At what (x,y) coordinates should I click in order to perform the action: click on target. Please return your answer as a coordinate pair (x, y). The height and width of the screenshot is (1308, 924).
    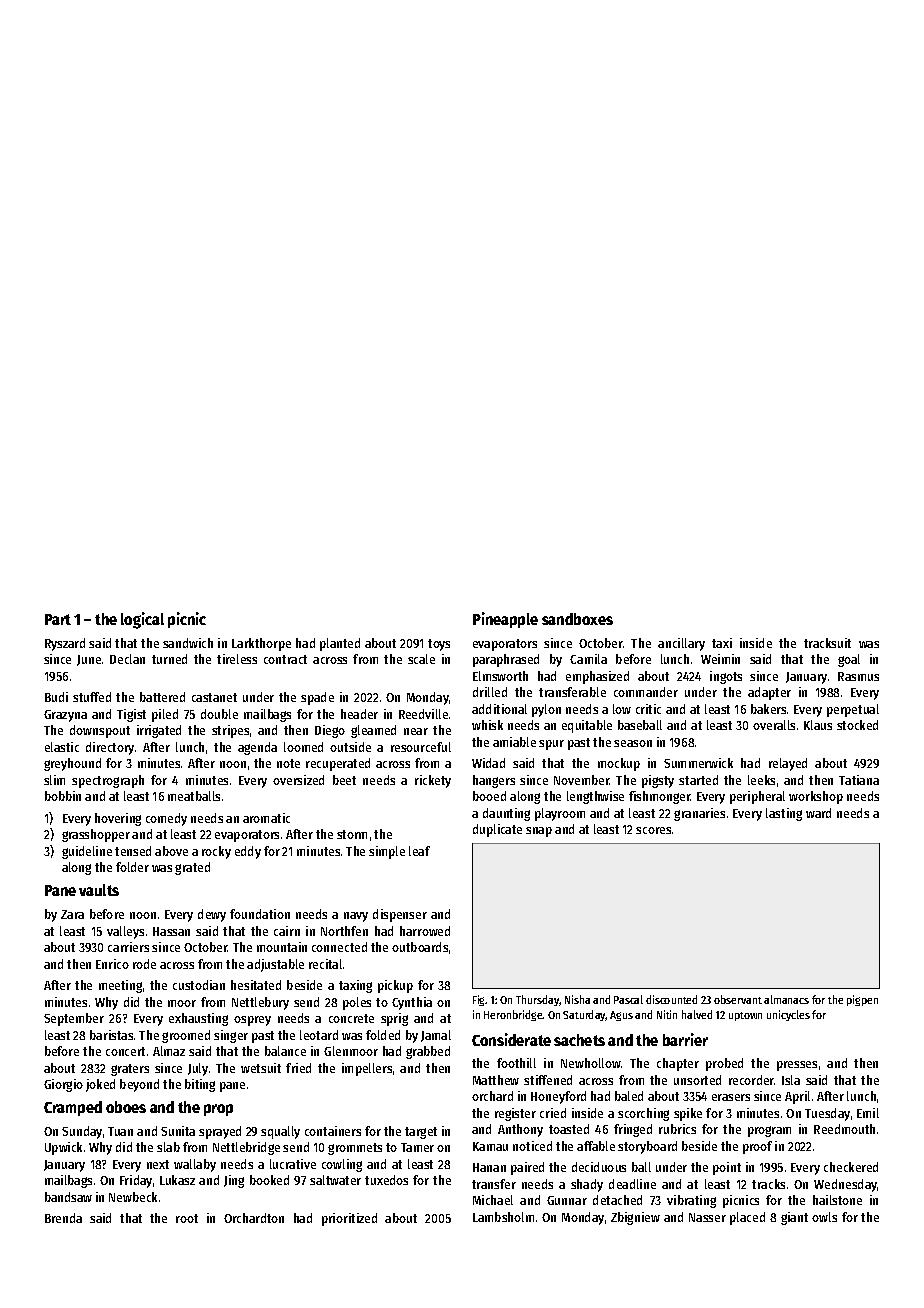
    Looking at the image, I should click on (421, 1133).
